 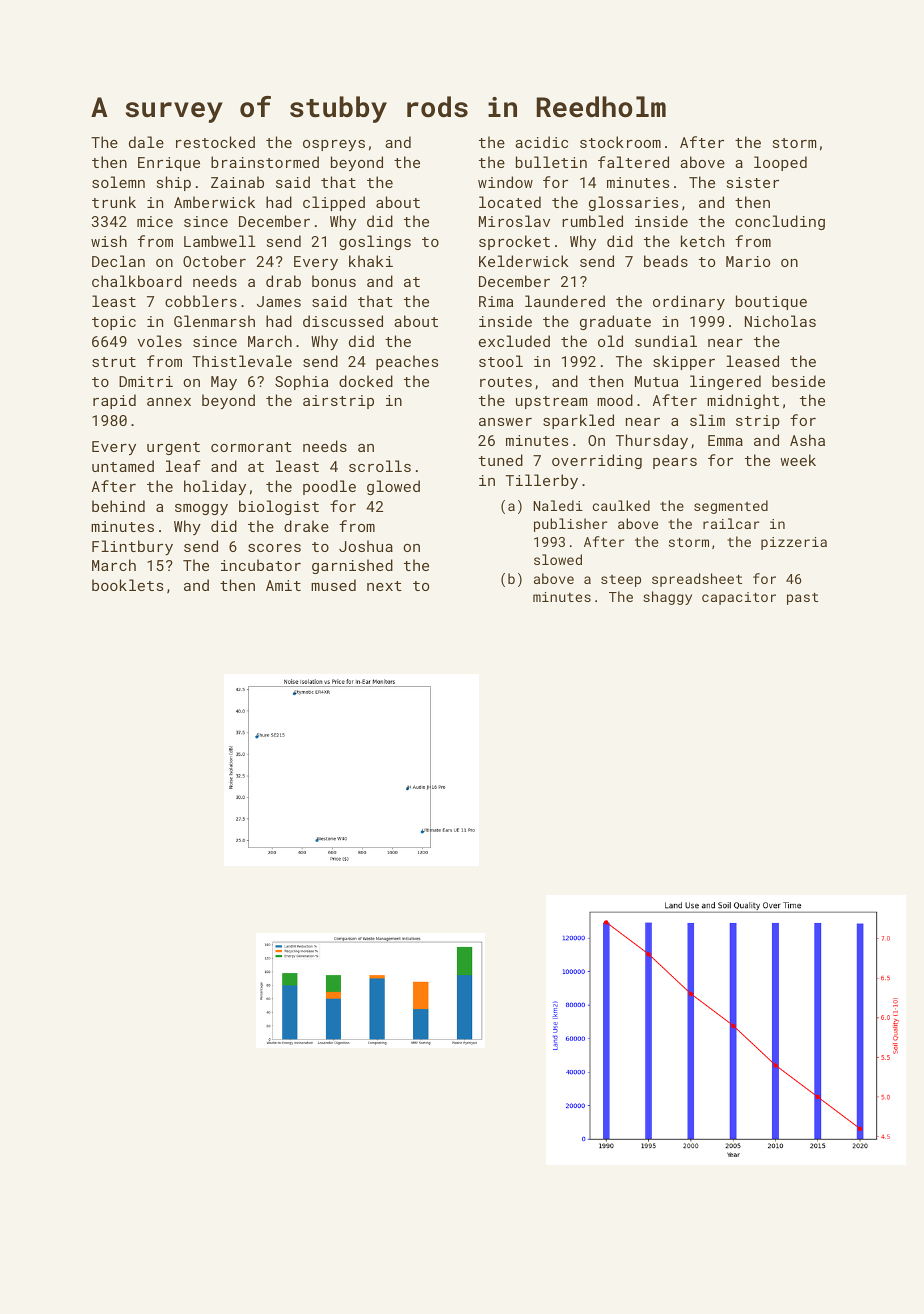 What do you see at coordinates (118, 261) in the screenshot?
I see `Declan` at bounding box center [118, 261].
